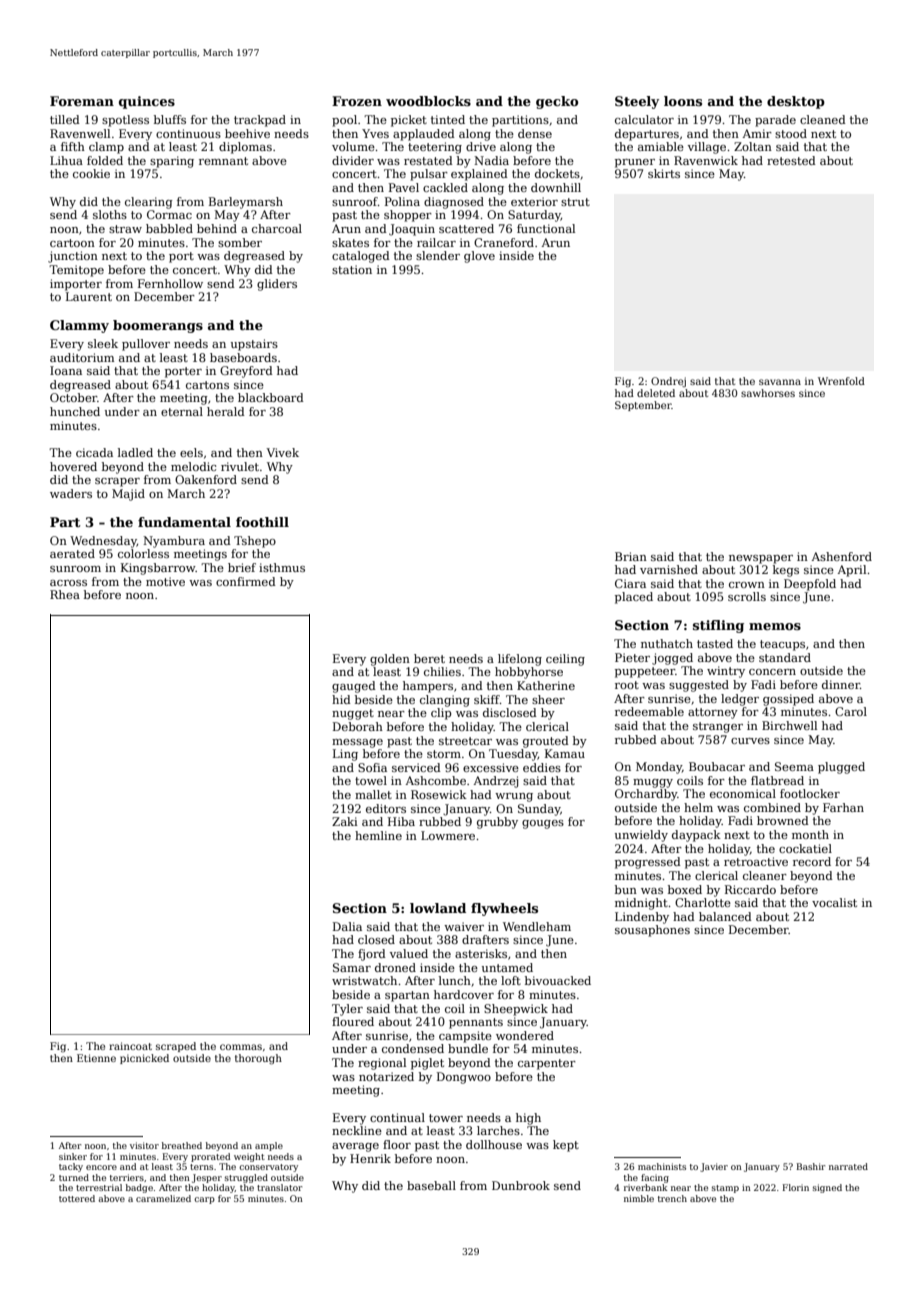 Image resolution: width=924 pixels, height=1308 pixels. Describe the element at coordinates (537, 926) in the screenshot. I see `Wendleham` at that location.
